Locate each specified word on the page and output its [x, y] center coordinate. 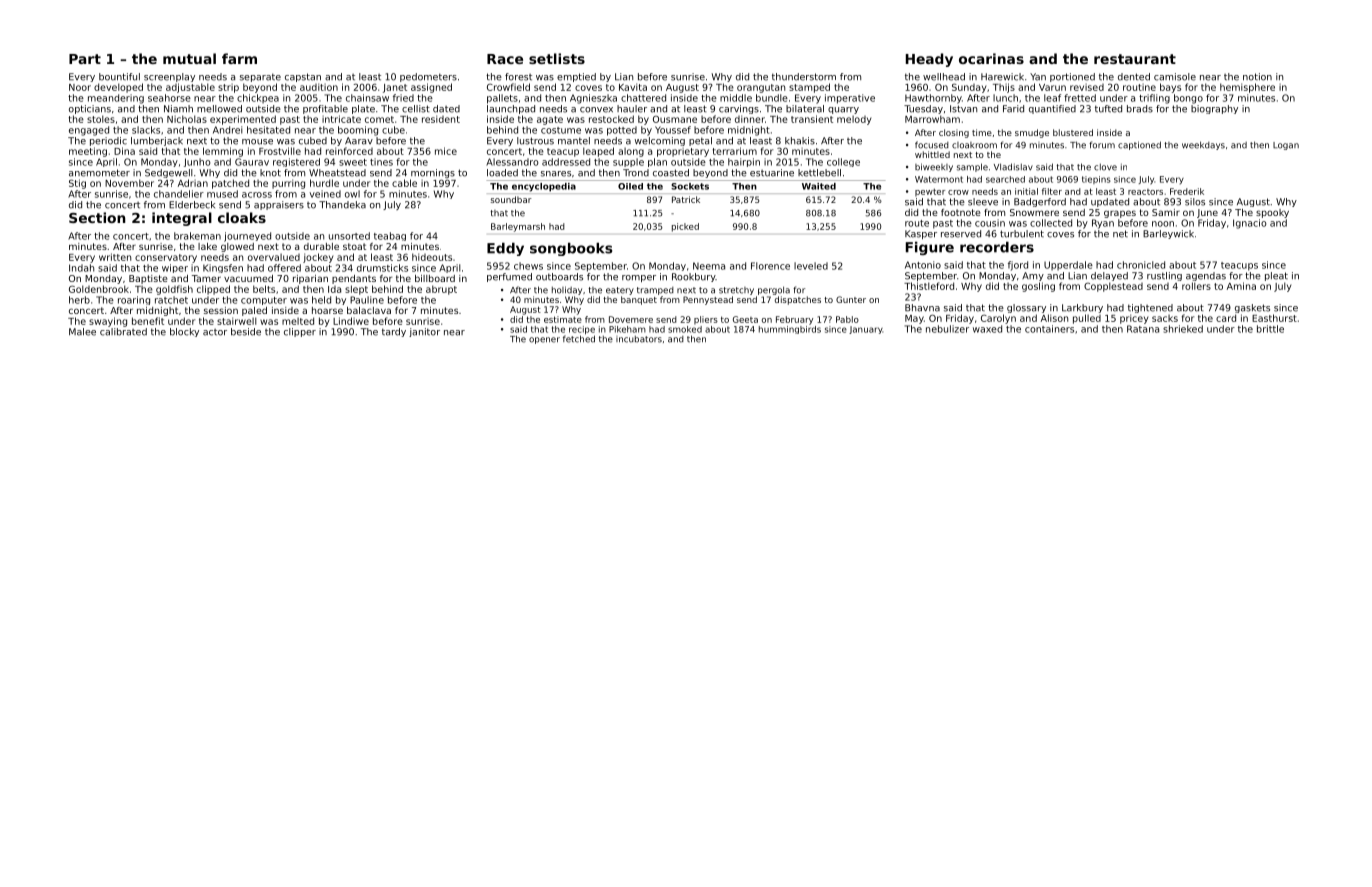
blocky [184, 332]
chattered [643, 98]
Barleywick [1168, 234]
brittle [1270, 329]
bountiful [119, 77]
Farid [1013, 109]
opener [544, 340]
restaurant [1135, 59]
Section [97, 217]
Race [505, 59]
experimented [243, 120]
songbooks [571, 249]
